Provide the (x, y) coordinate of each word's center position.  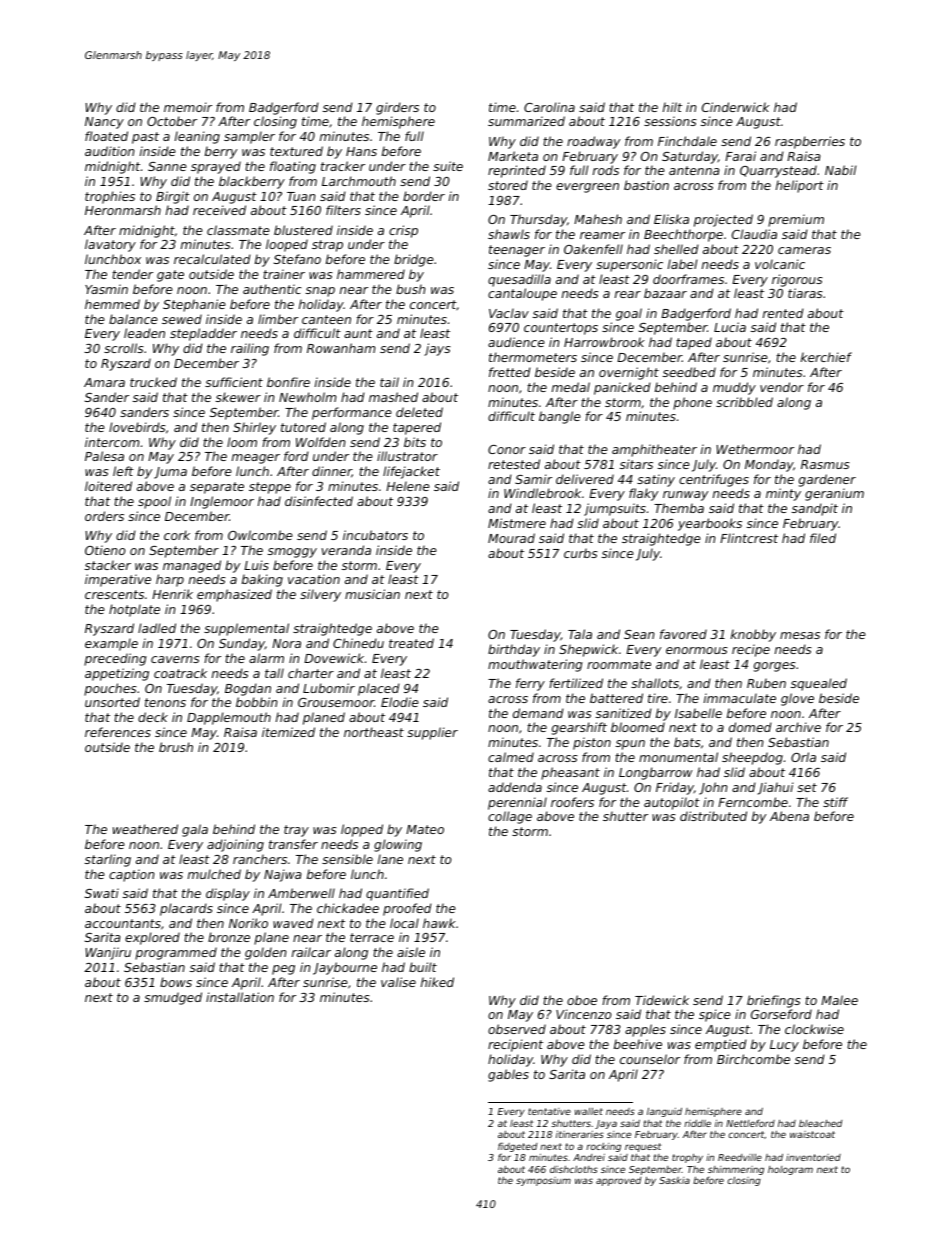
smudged (173, 998)
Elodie (400, 702)
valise (398, 982)
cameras (804, 250)
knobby (753, 635)
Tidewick (662, 1000)
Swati (102, 893)
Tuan (301, 196)
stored (508, 185)
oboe (582, 1000)
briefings (774, 1001)
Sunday (242, 644)
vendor (782, 387)
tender (132, 274)
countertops (561, 329)
